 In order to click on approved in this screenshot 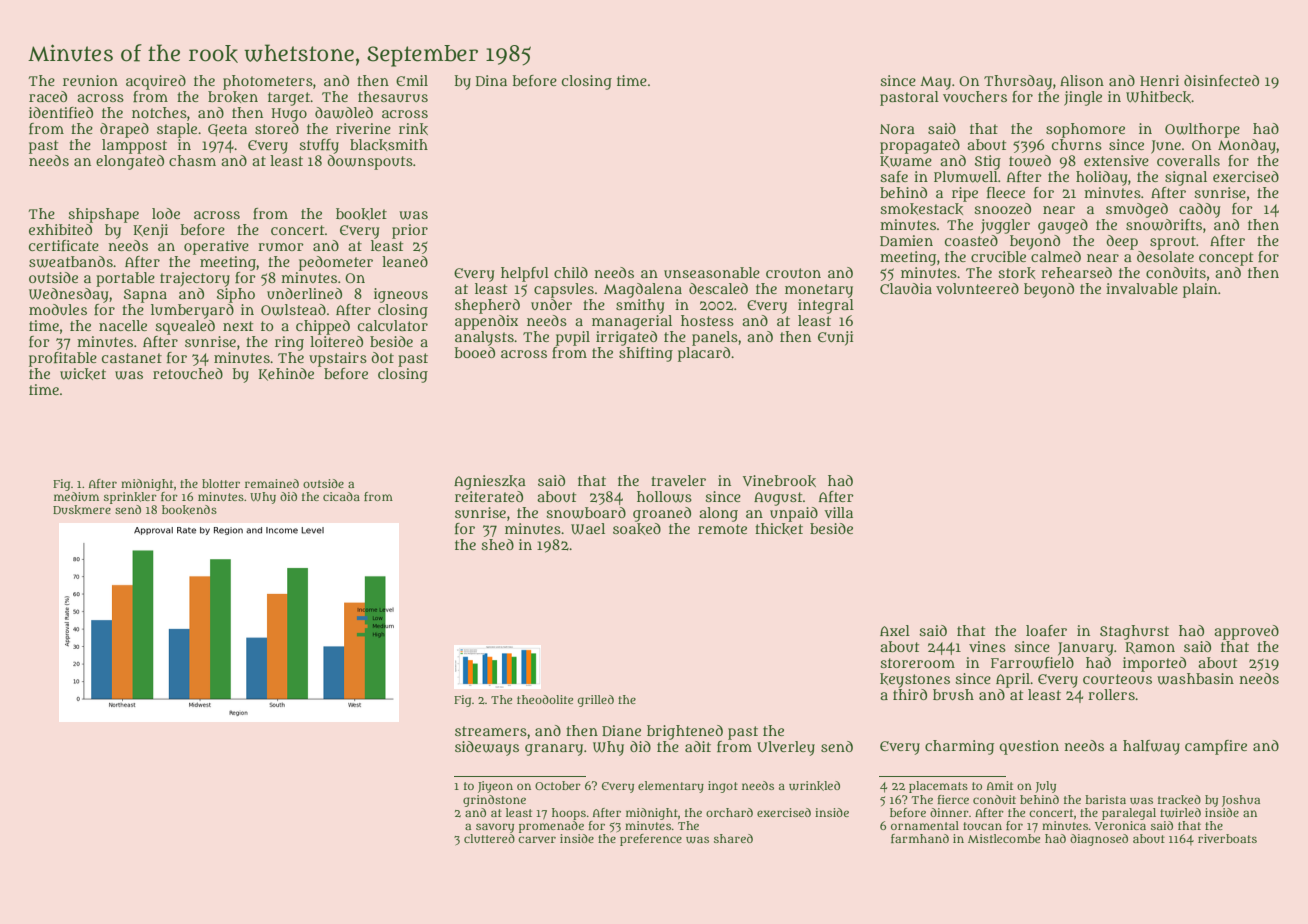, I will do `click(1246, 632)`.
